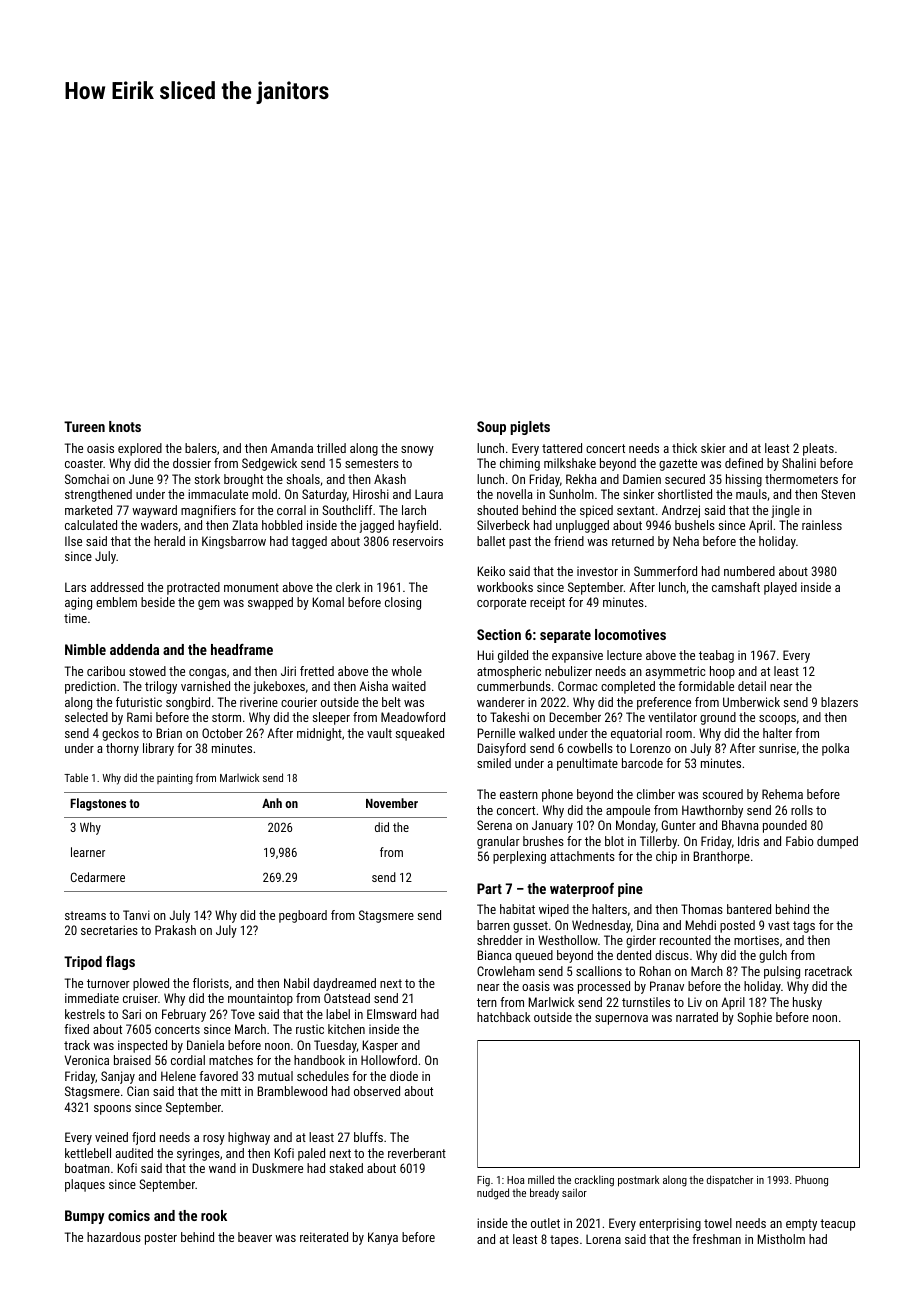 Image resolution: width=924 pixels, height=1308 pixels. What do you see at coordinates (331, 448) in the image?
I see `trilled` at bounding box center [331, 448].
